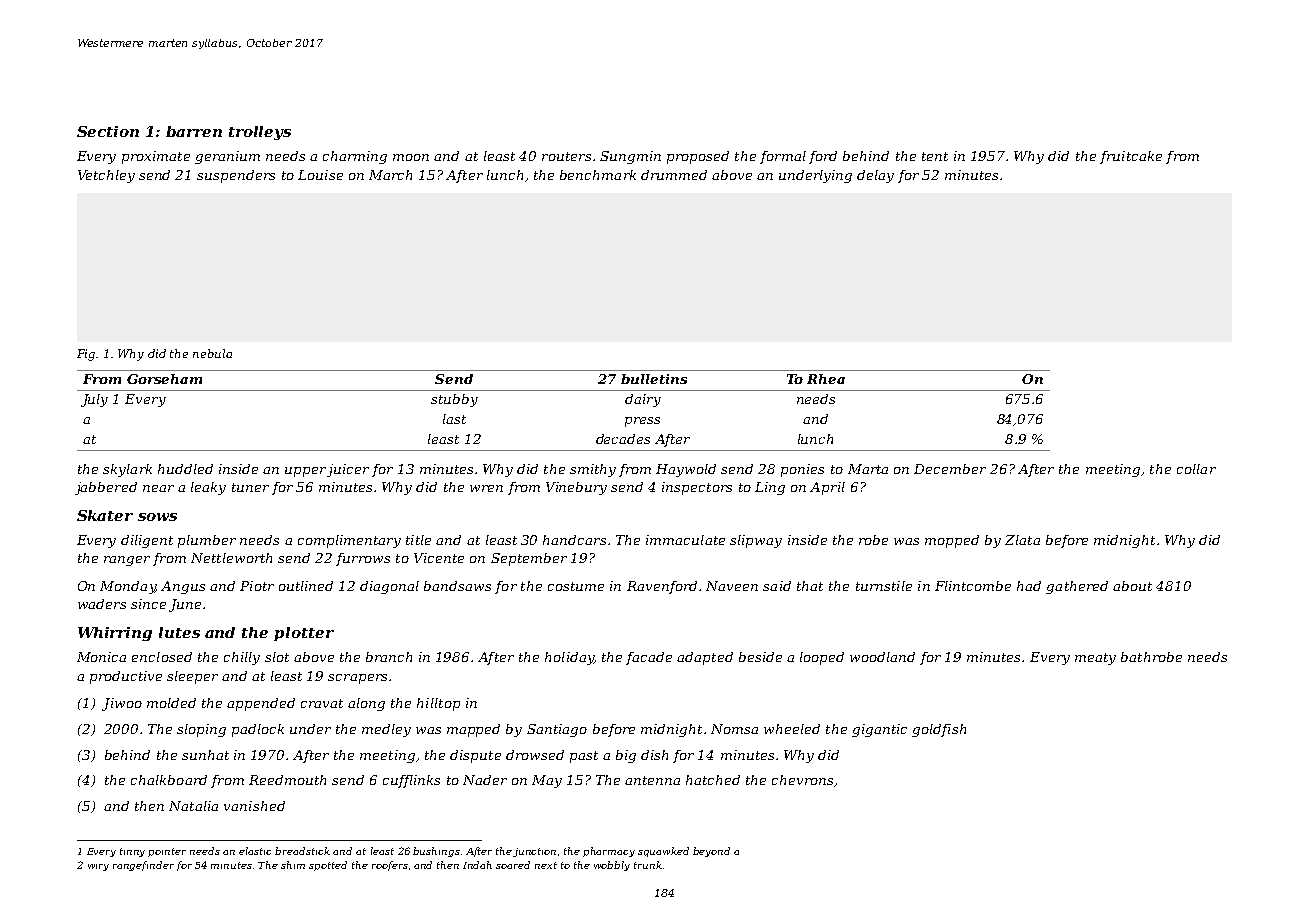  Describe the element at coordinates (171, 703) in the document. I see `molded` at that location.
